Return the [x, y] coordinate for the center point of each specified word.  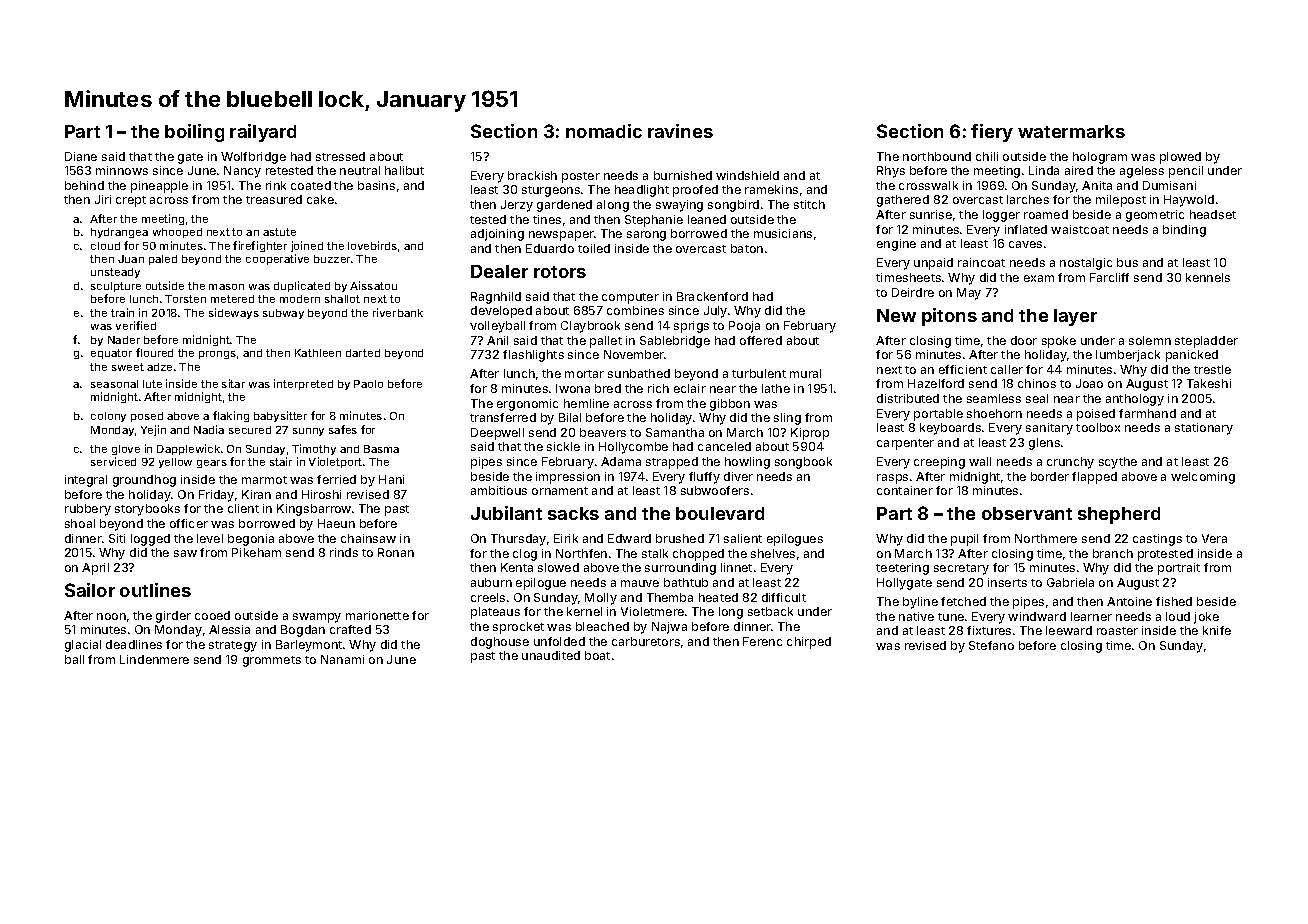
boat [597, 655]
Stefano [991, 645]
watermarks [1071, 131]
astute [279, 232]
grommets [272, 661]
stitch [809, 204]
